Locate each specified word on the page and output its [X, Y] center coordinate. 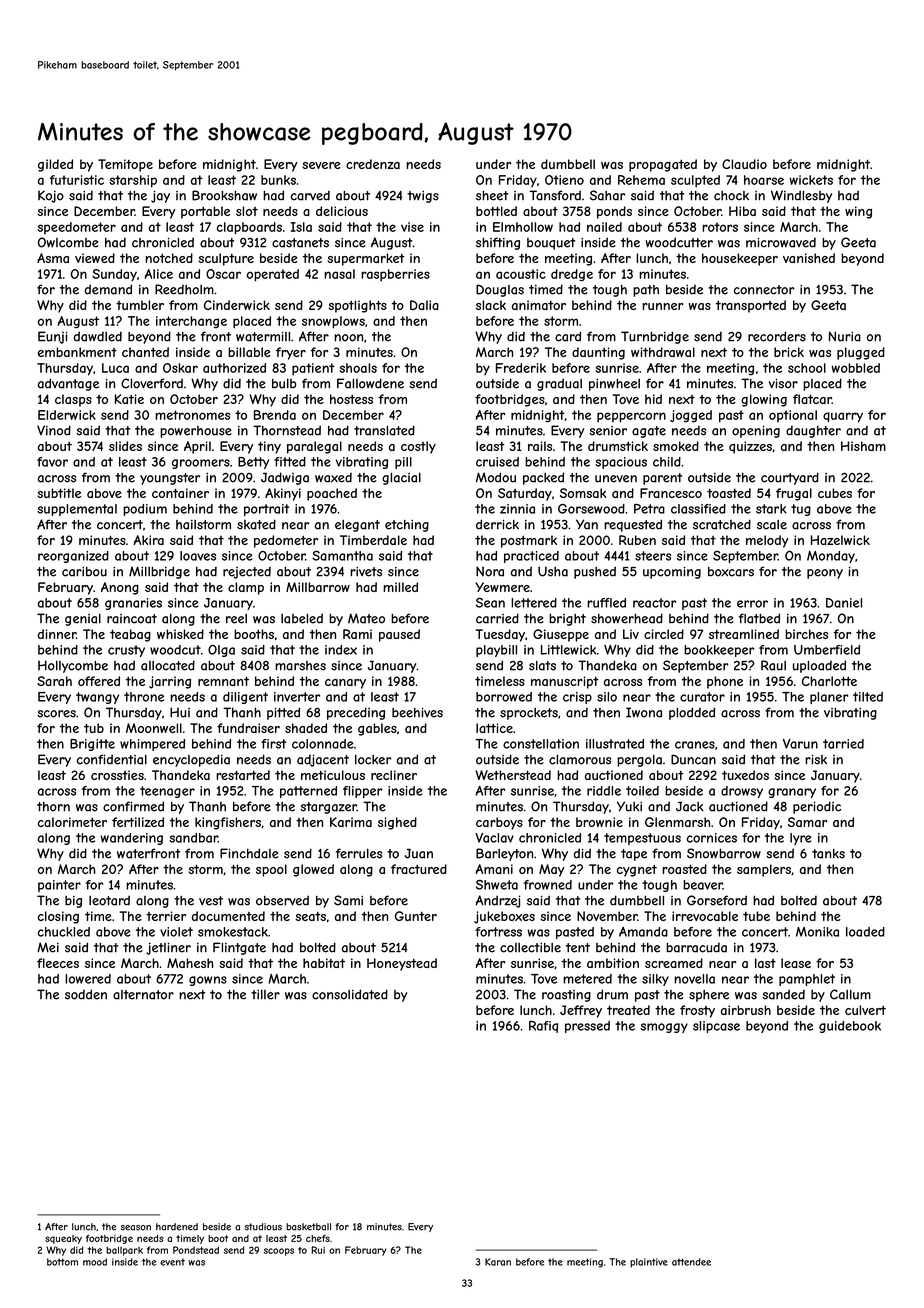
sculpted [695, 181]
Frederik [521, 368]
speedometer [76, 228]
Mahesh [190, 963]
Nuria [845, 336]
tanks [828, 854]
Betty [253, 463]
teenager [167, 792]
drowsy [742, 792]
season [136, 1228]
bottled [496, 211]
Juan [419, 853]
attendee [691, 1262]
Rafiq [543, 1027]
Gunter [416, 916]
